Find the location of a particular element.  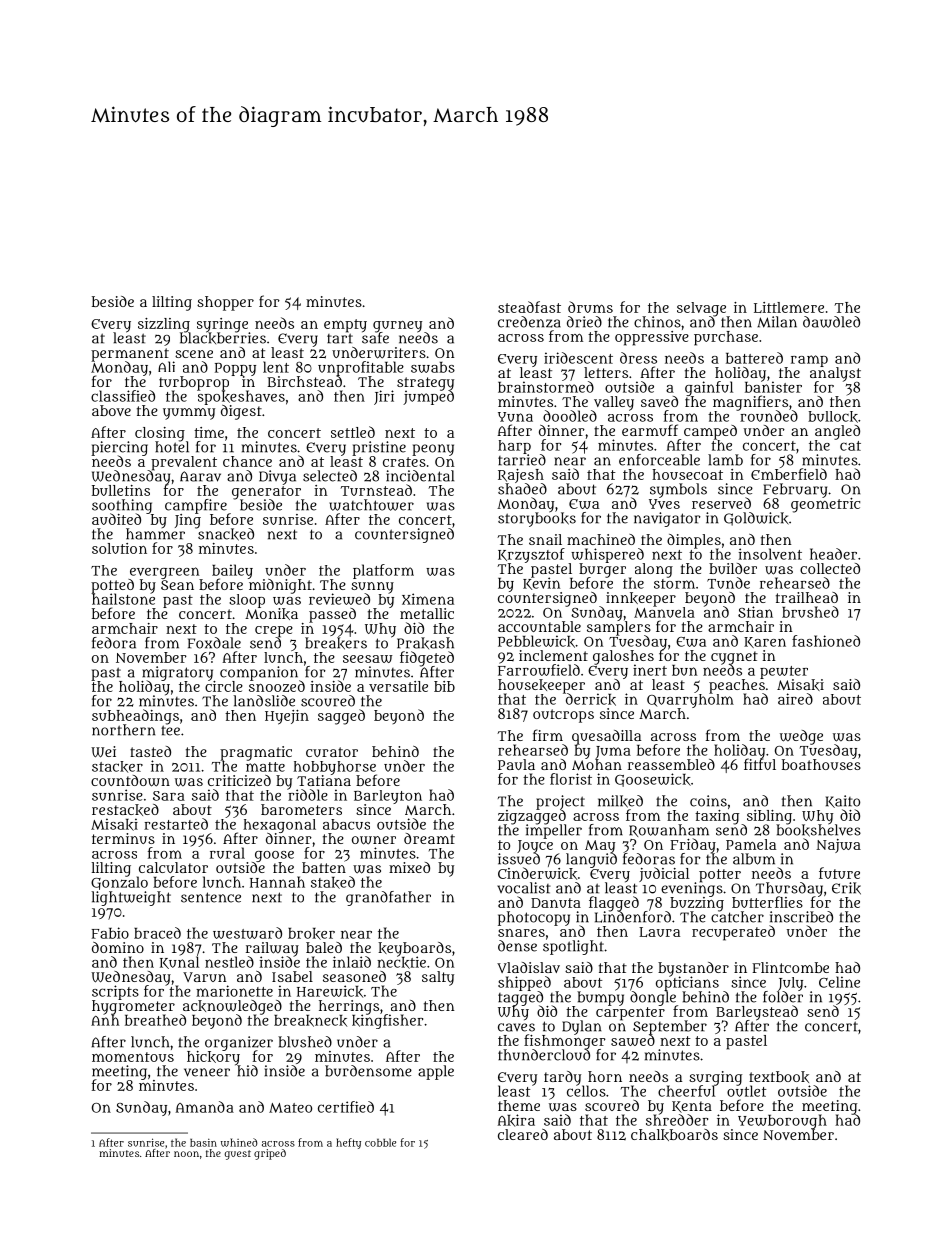

shopper is located at coordinates (225, 303).
